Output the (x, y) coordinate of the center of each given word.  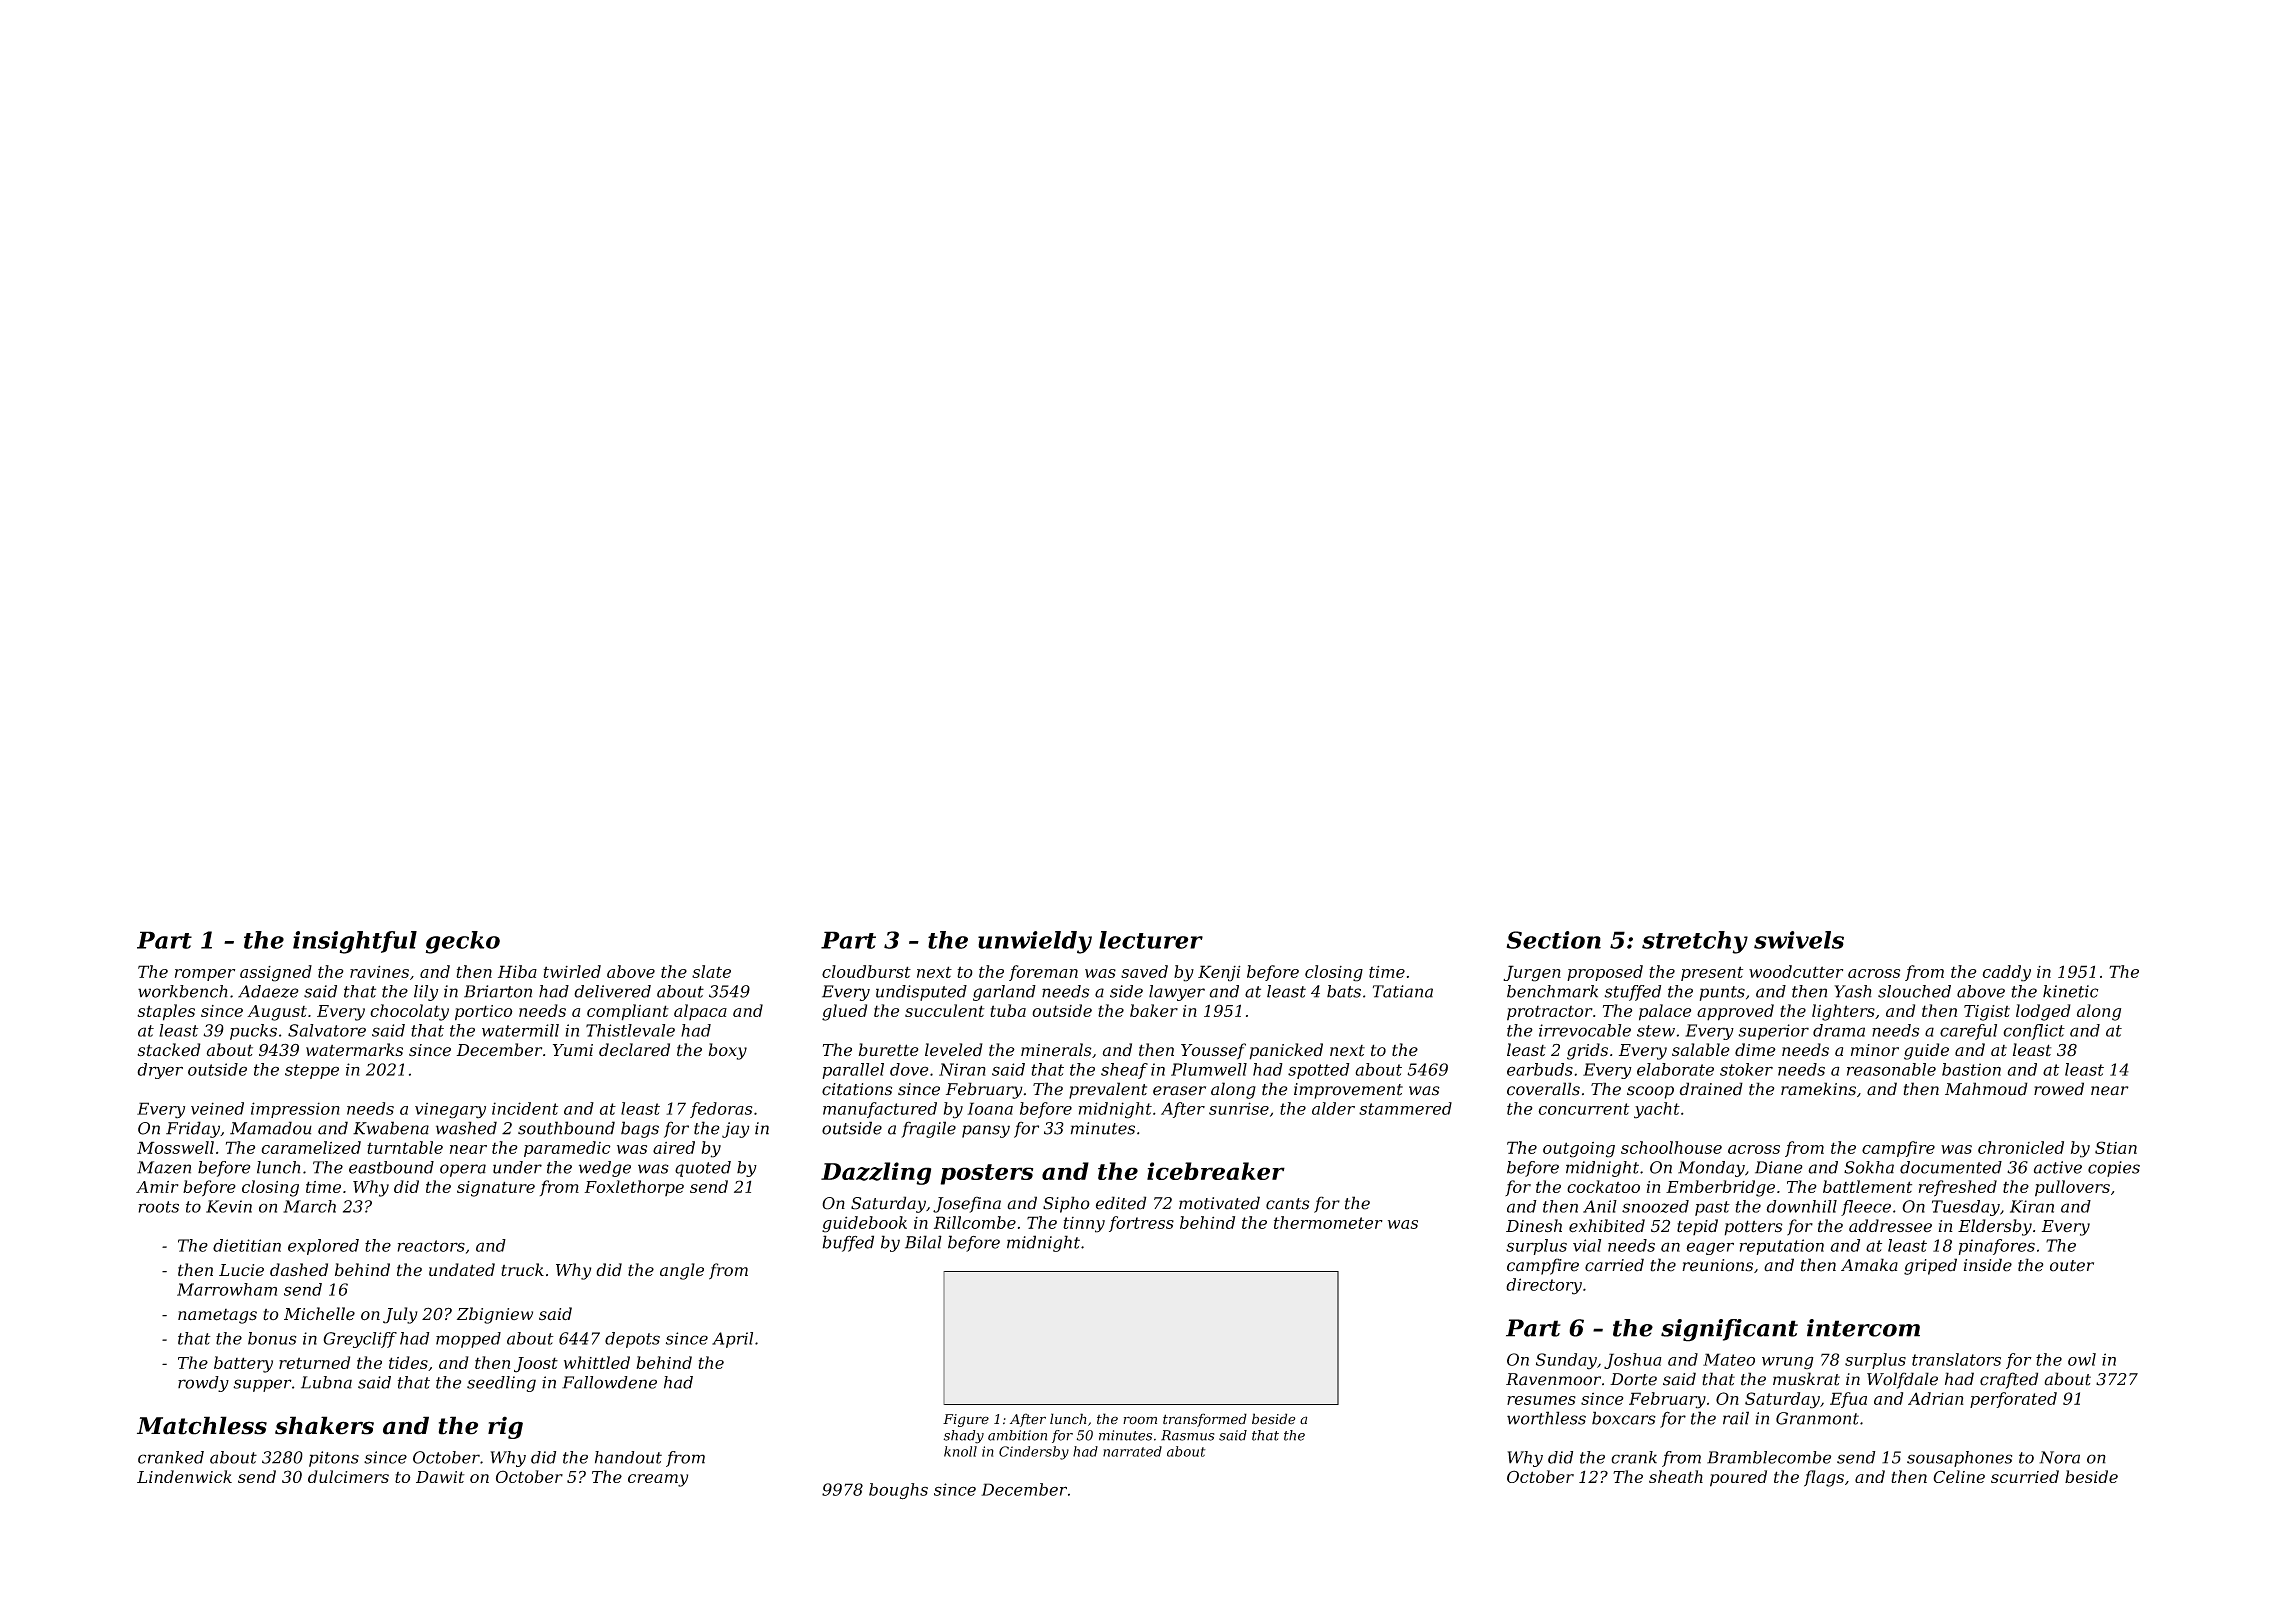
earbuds (1540, 1069)
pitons (334, 1459)
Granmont (1817, 1418)
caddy (2006, 973)
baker (1154, 1010)
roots (158, 1207)
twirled (572, 971)
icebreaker (1216, 1171)
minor (1875, 1050)
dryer (160, 1071)
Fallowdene (609, 1382)
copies (2114, 1169)
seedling (501, 1384)
